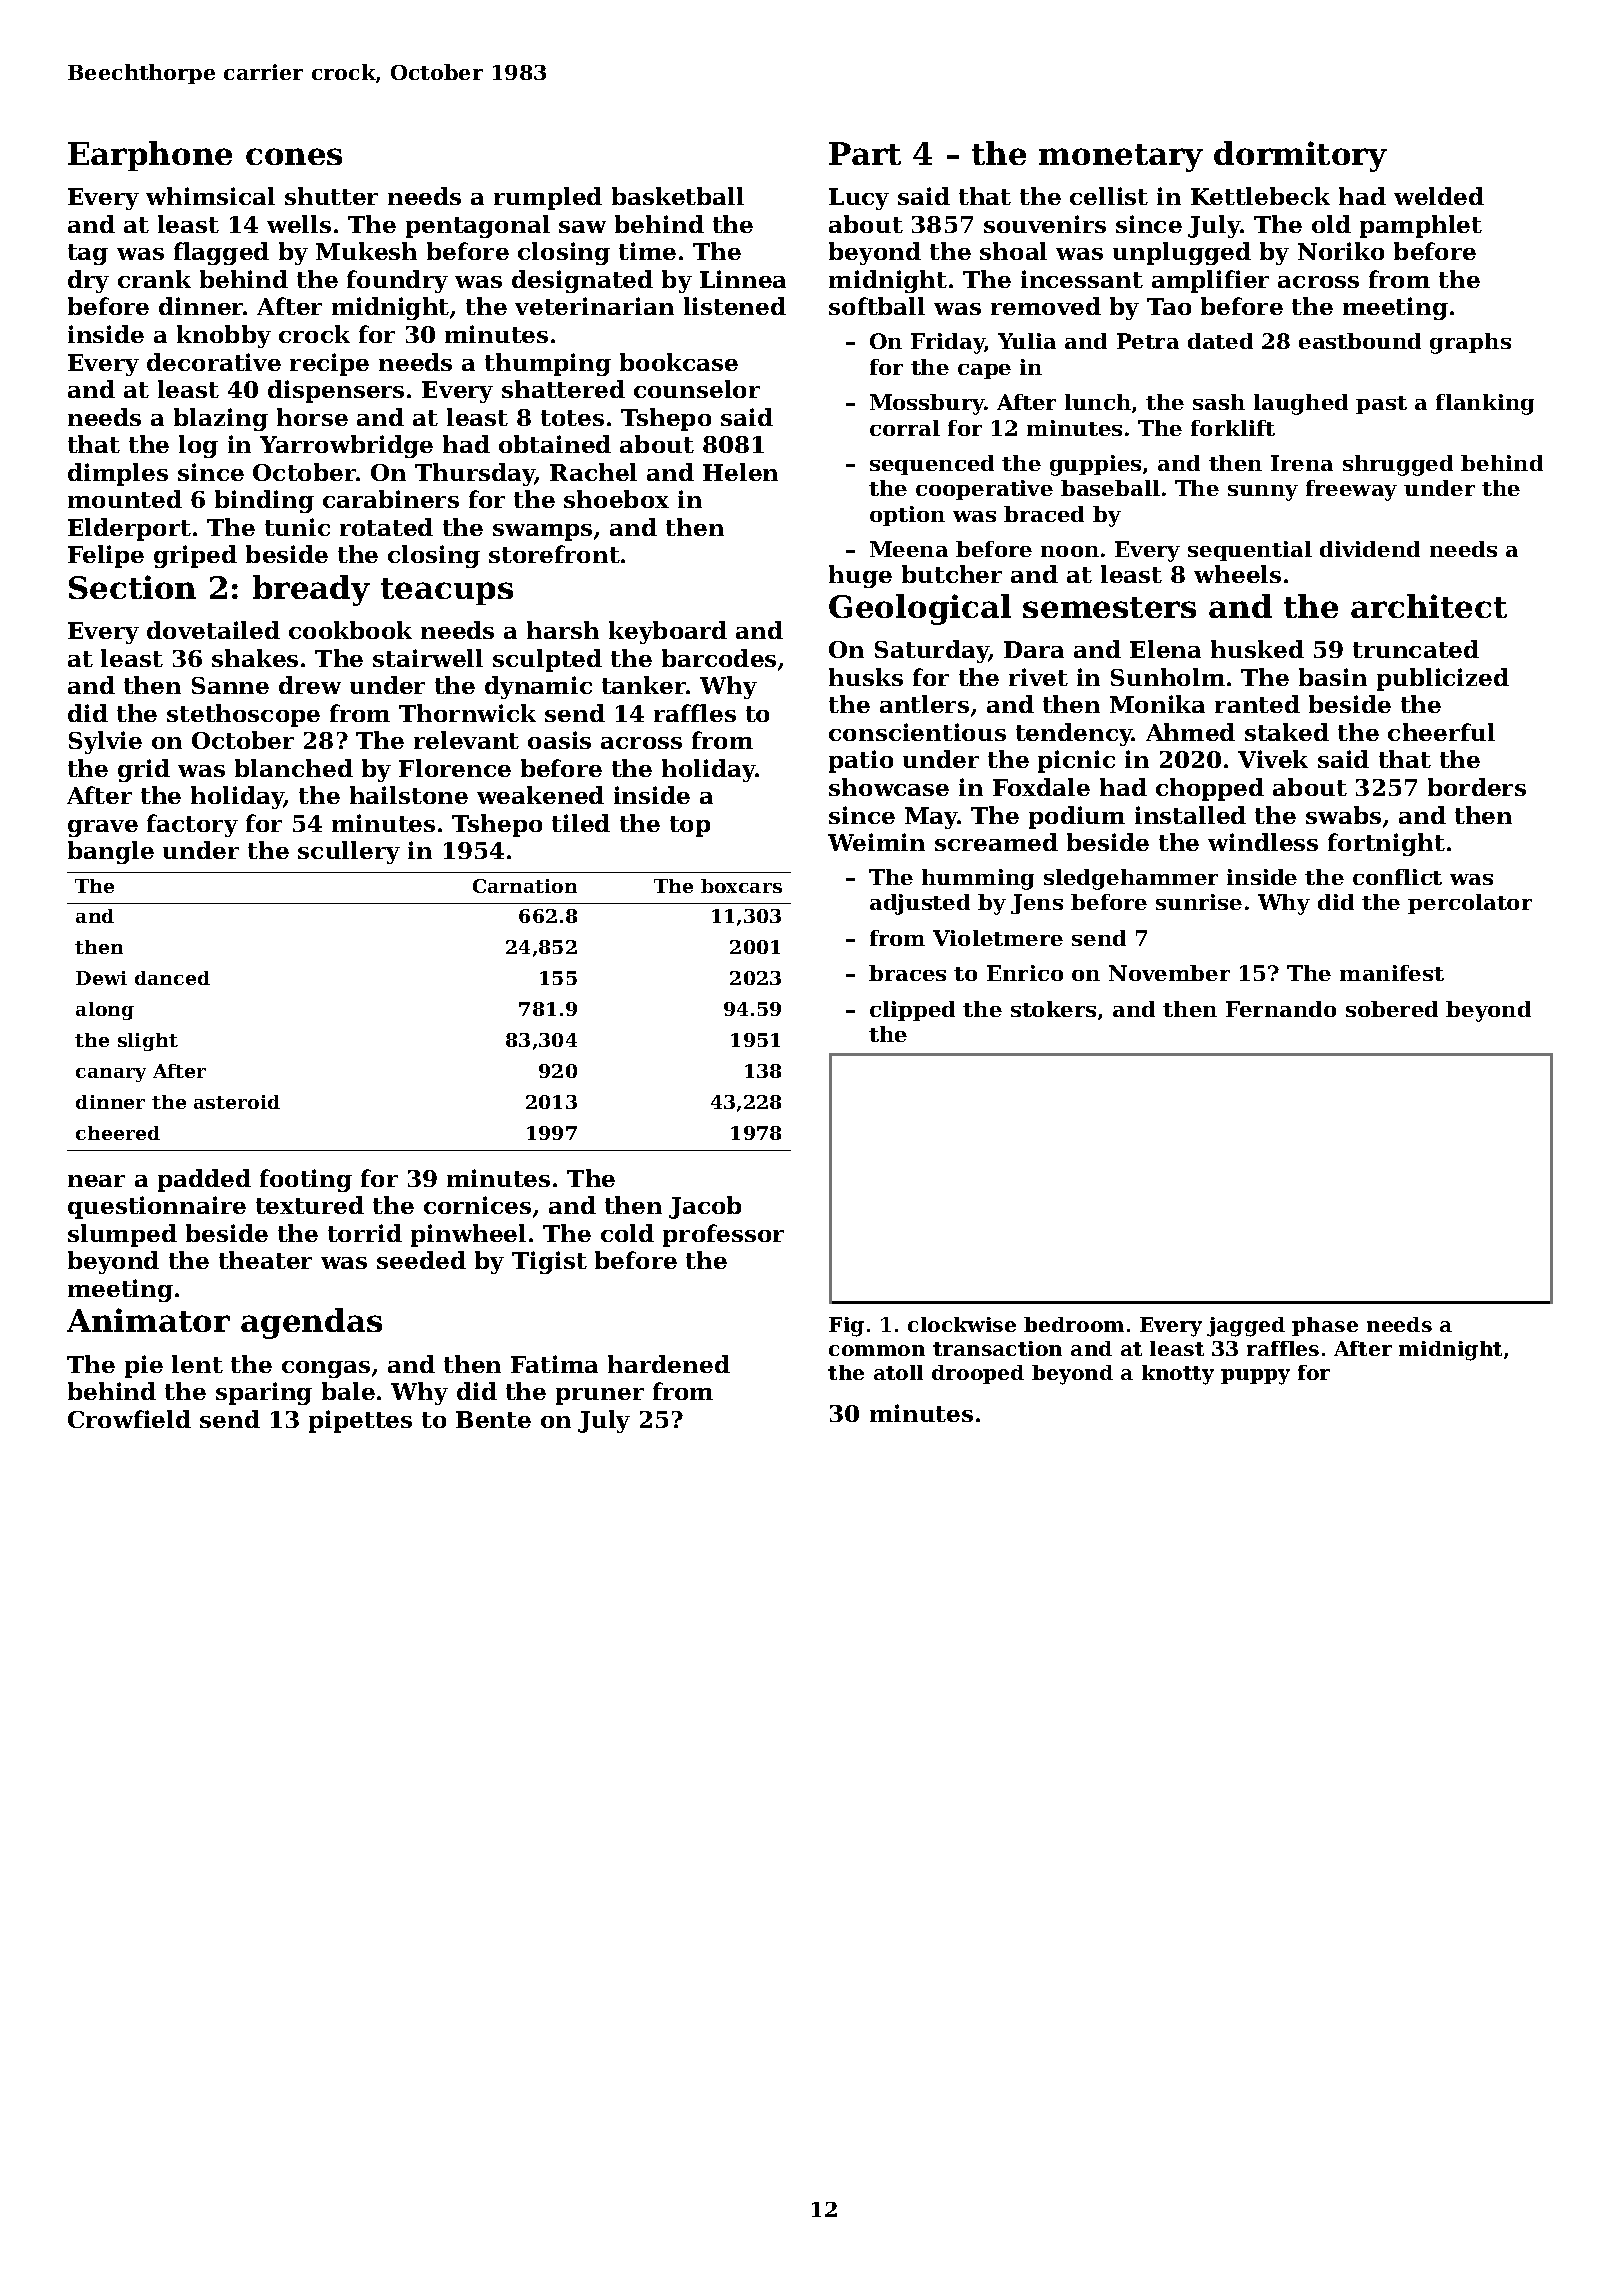  What do you see at coordinates (96, 1181) in the document?
I see `near` at bounding box center [96, 1181].
